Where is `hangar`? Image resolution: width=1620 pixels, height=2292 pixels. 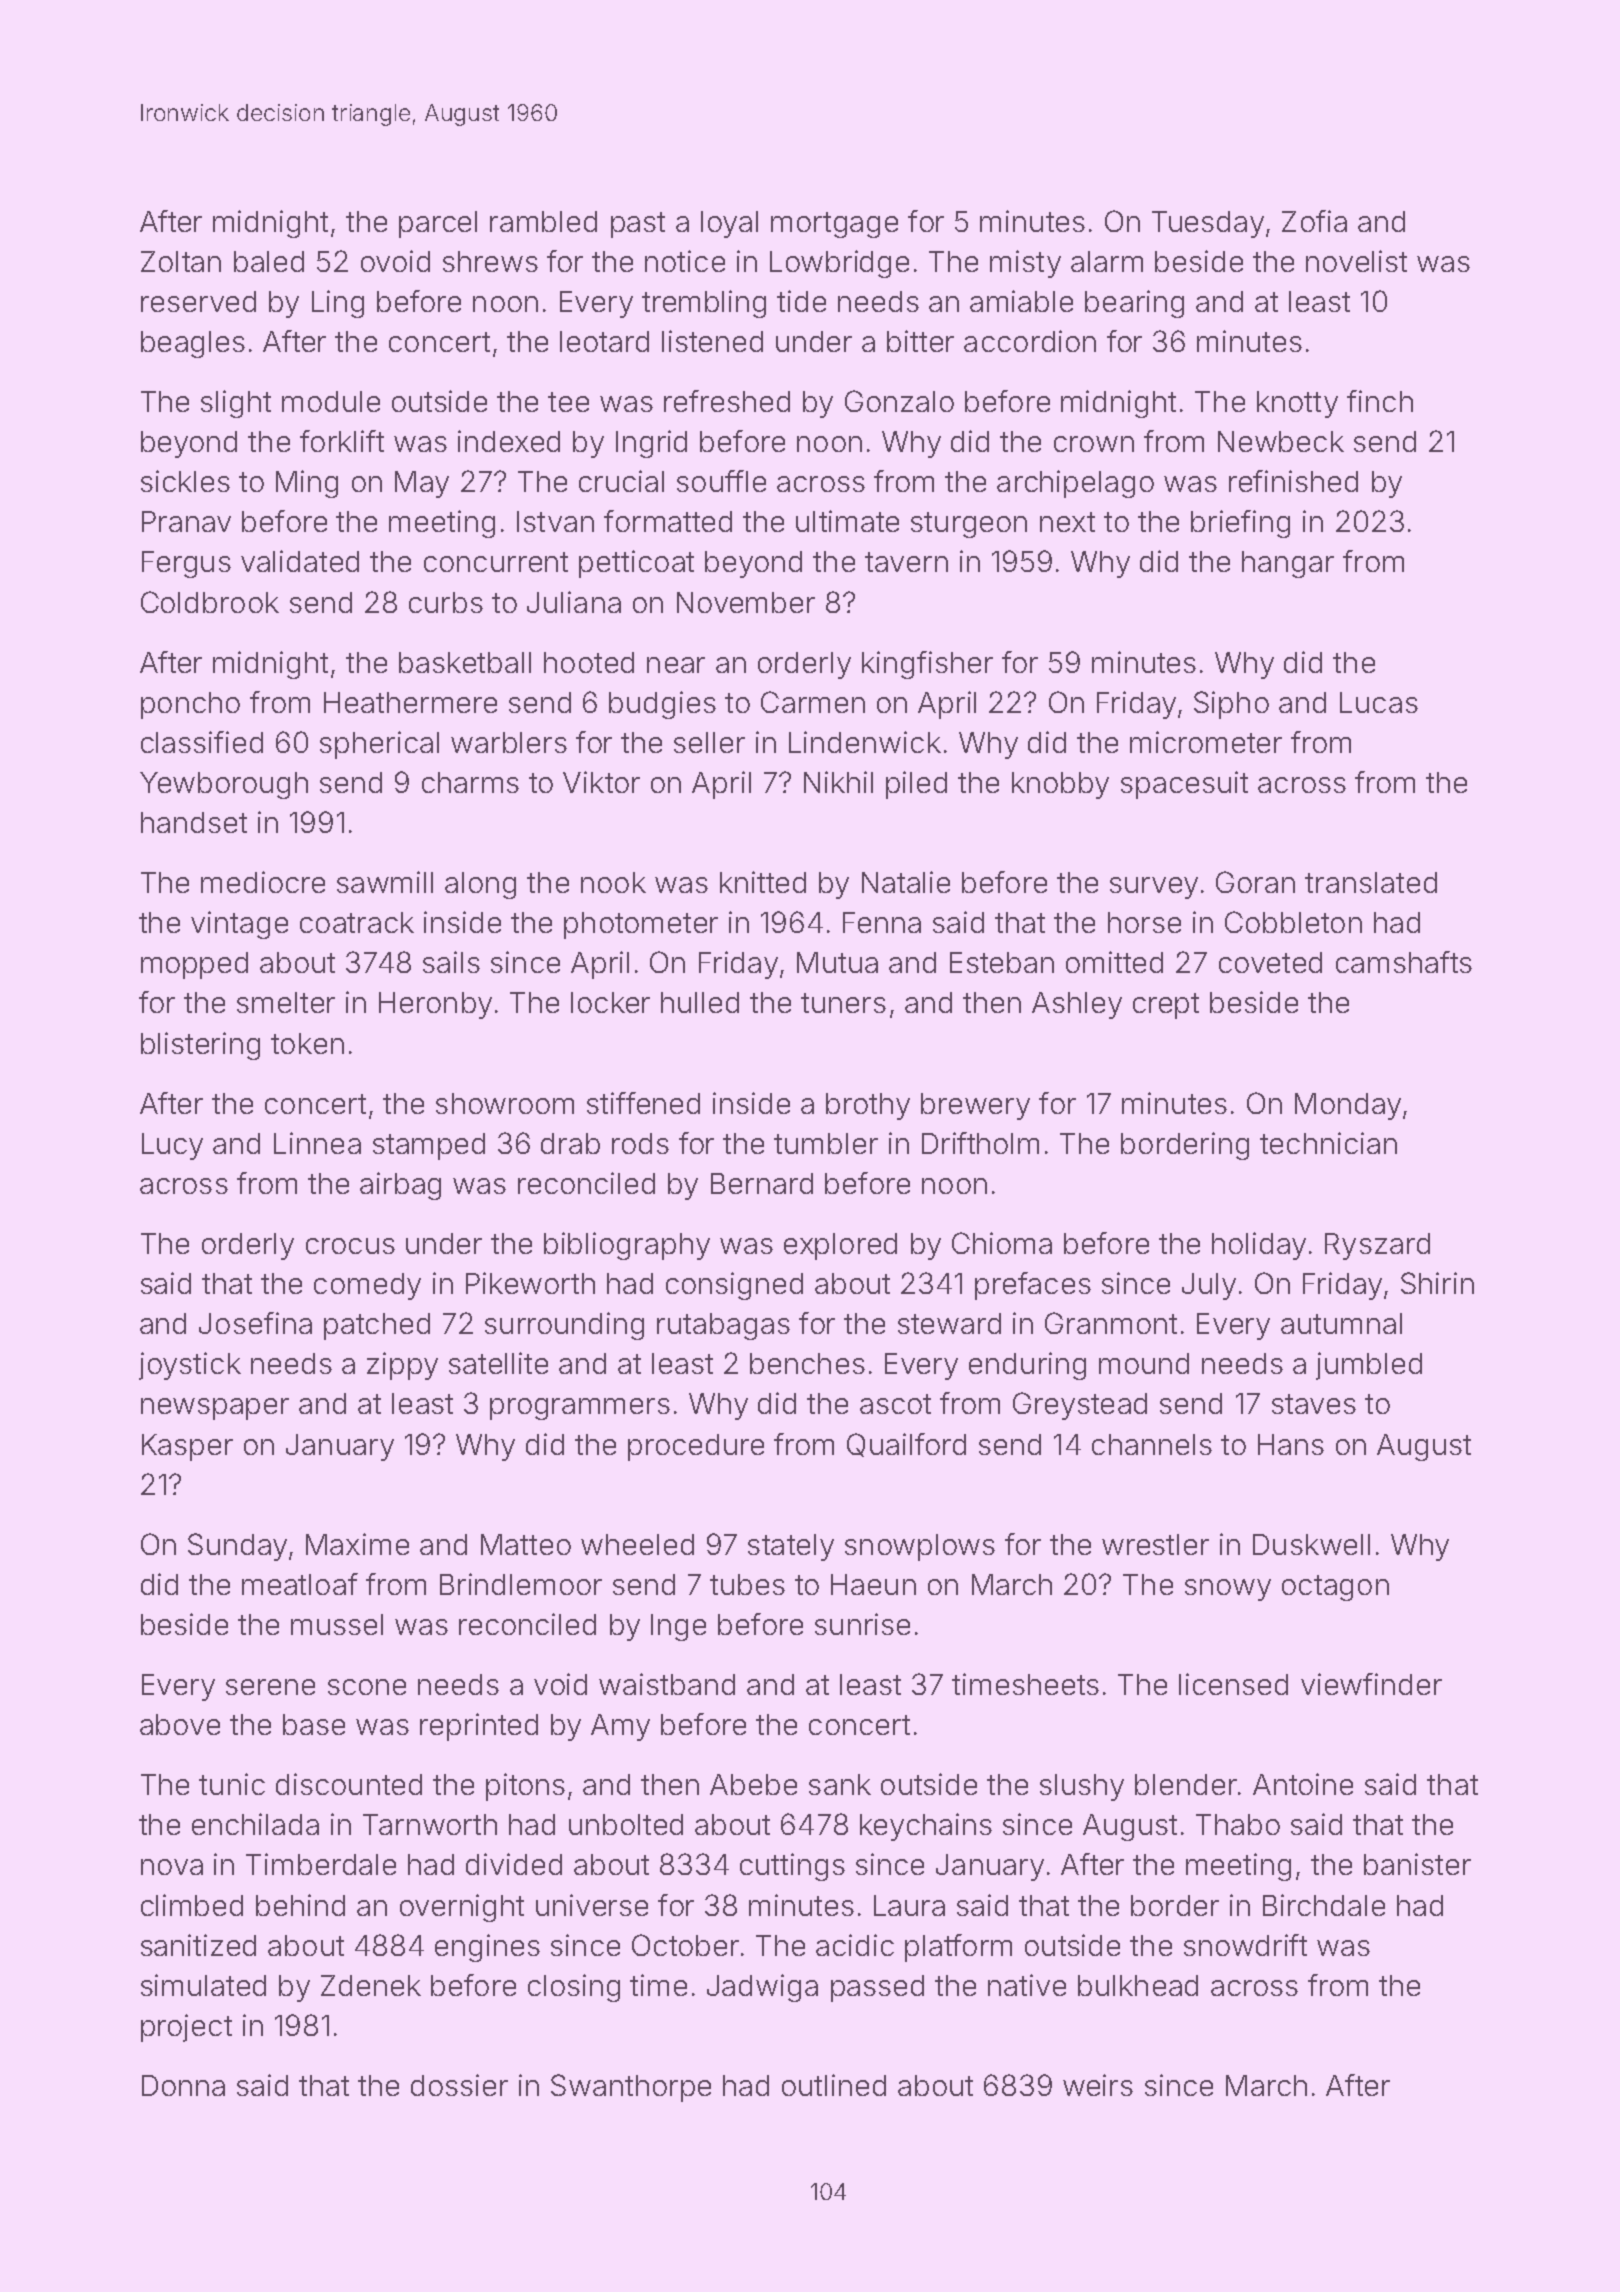 hangar is located at coordinates (1288, 564).
